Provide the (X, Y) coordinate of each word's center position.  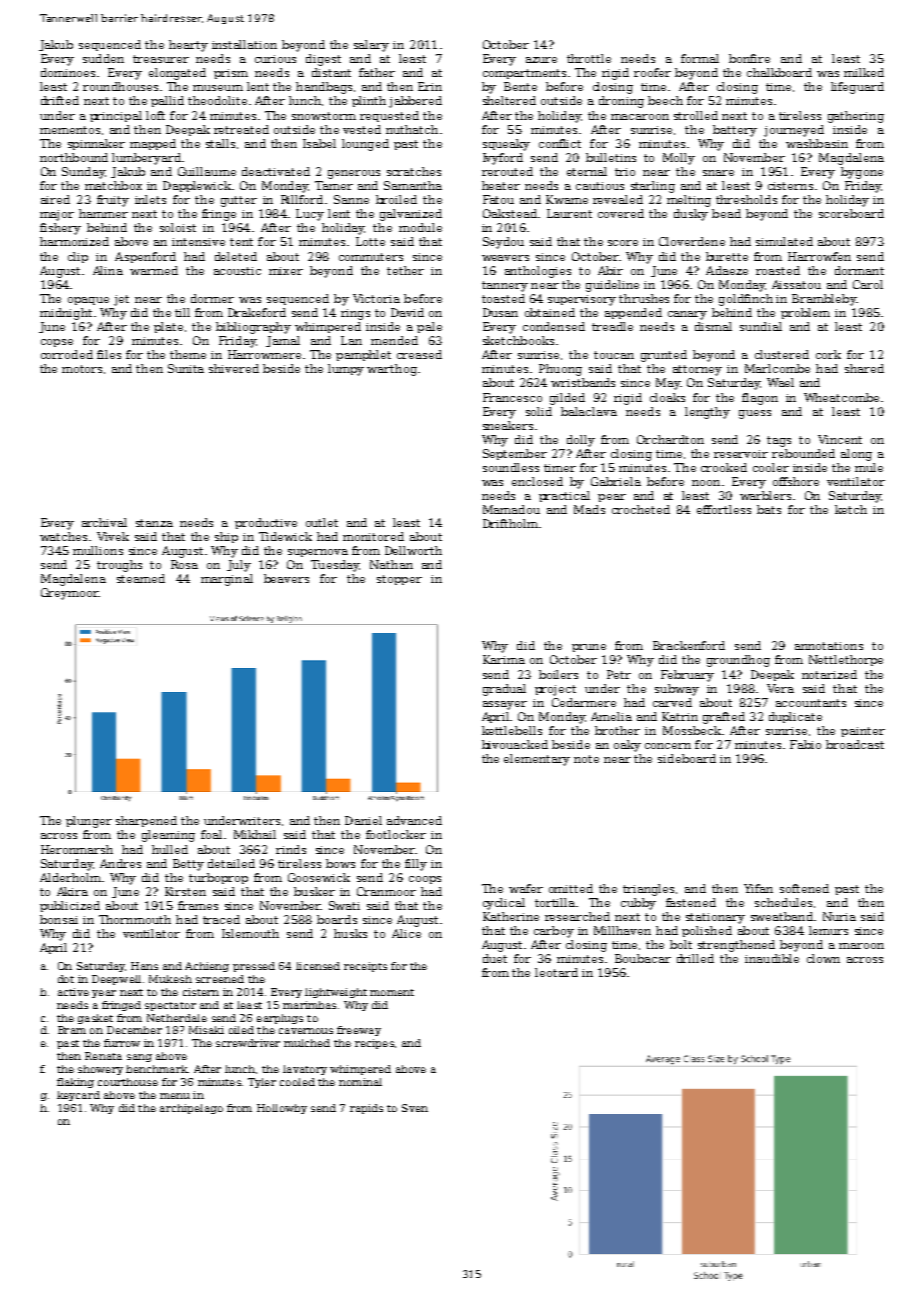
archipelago (191, 1109)
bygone (862, 173)
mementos (70, 130)
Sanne (351, 199)
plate (168, 327)
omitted (571, 888)
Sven (415, 1108)
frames (198, 905)
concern (668, 746)
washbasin (817, 143)
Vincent (840, 439)
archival (104, 522)
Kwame (567, 199)
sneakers (508, 425)
